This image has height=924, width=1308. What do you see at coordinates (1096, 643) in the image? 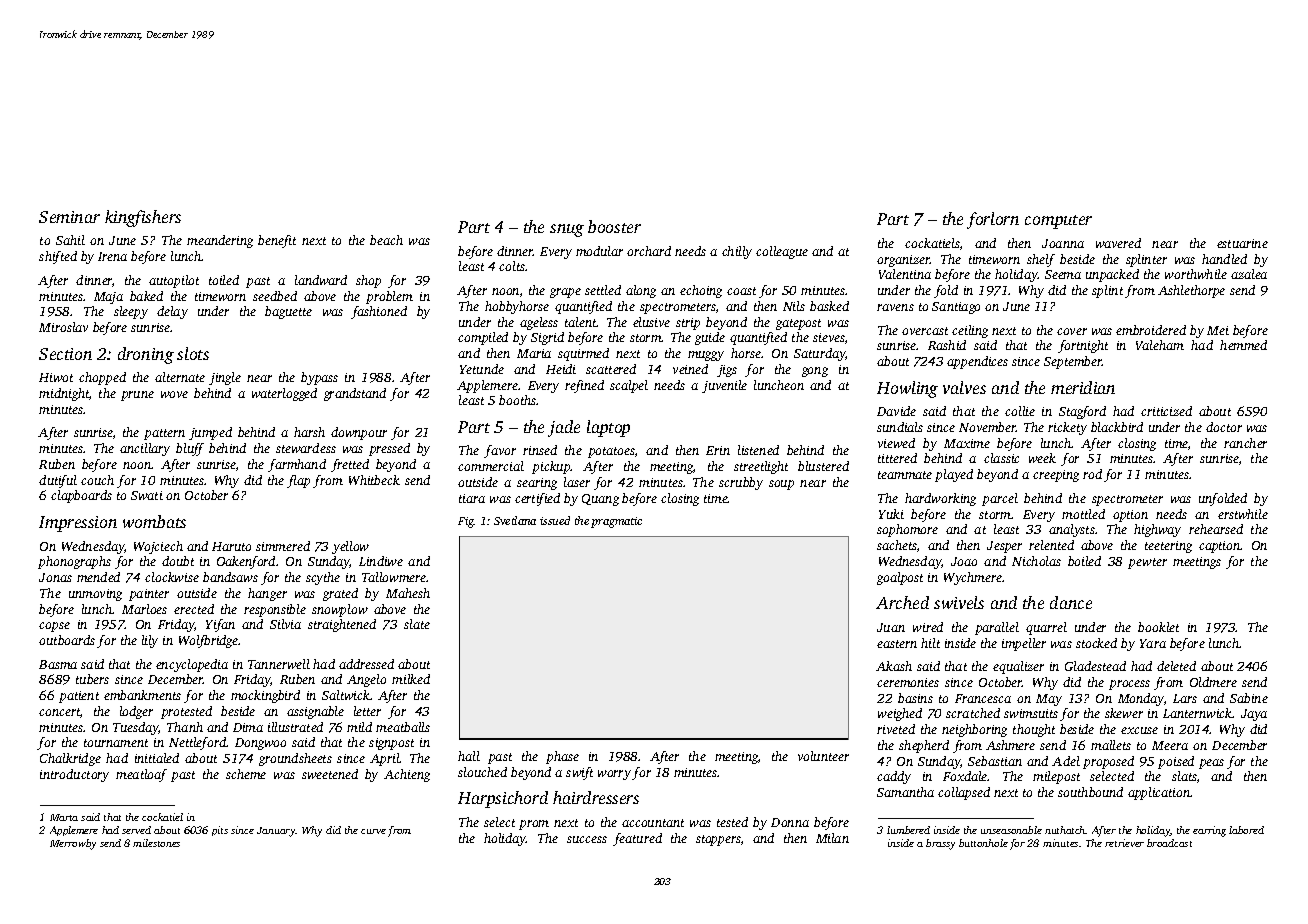
I see `stocked` at bounding box center [1096, 643].
